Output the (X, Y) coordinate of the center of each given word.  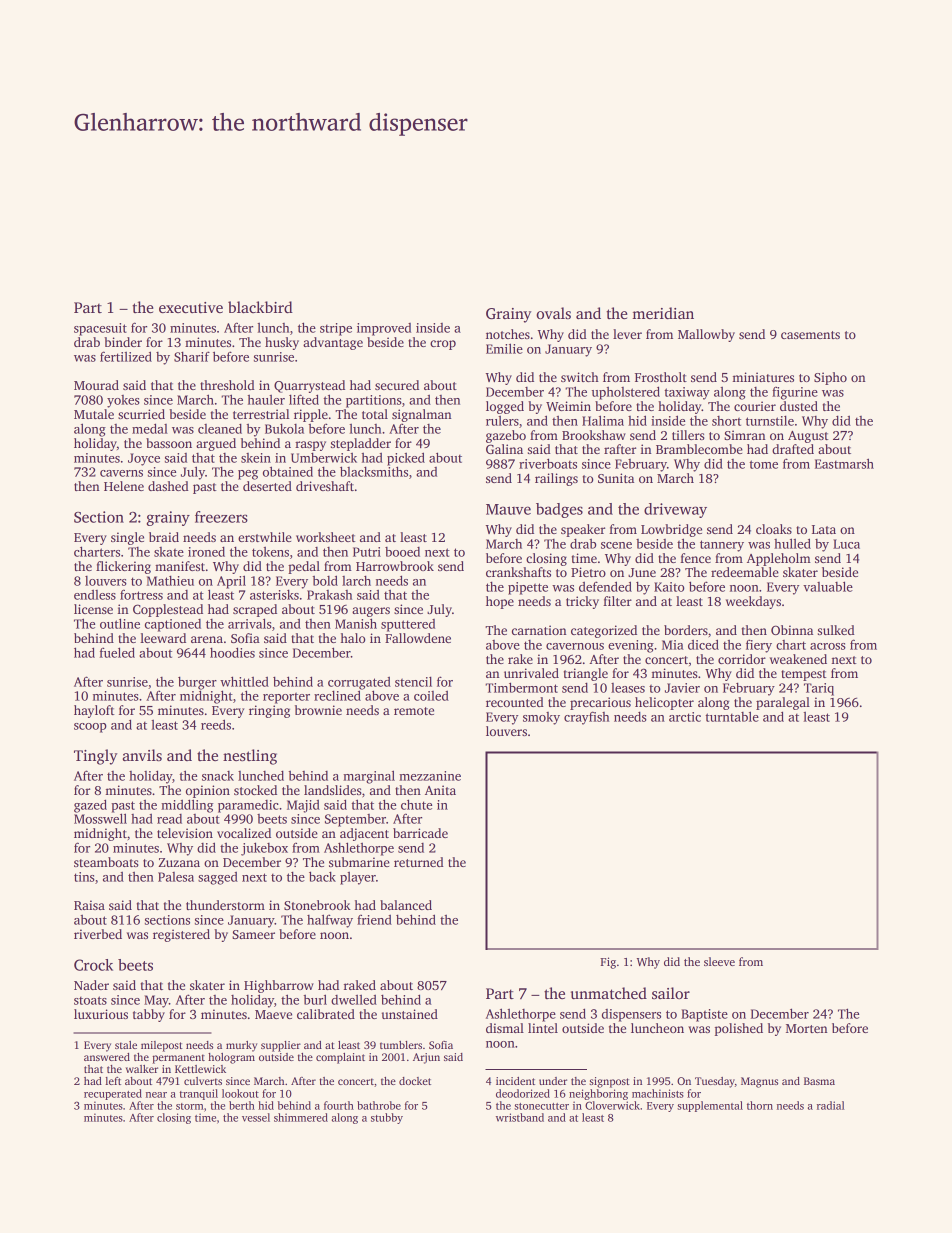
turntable (732, 716)
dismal (505, 1028)
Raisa (89, 905)
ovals (553, 313)
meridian (663, 313)
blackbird (260, 307)
